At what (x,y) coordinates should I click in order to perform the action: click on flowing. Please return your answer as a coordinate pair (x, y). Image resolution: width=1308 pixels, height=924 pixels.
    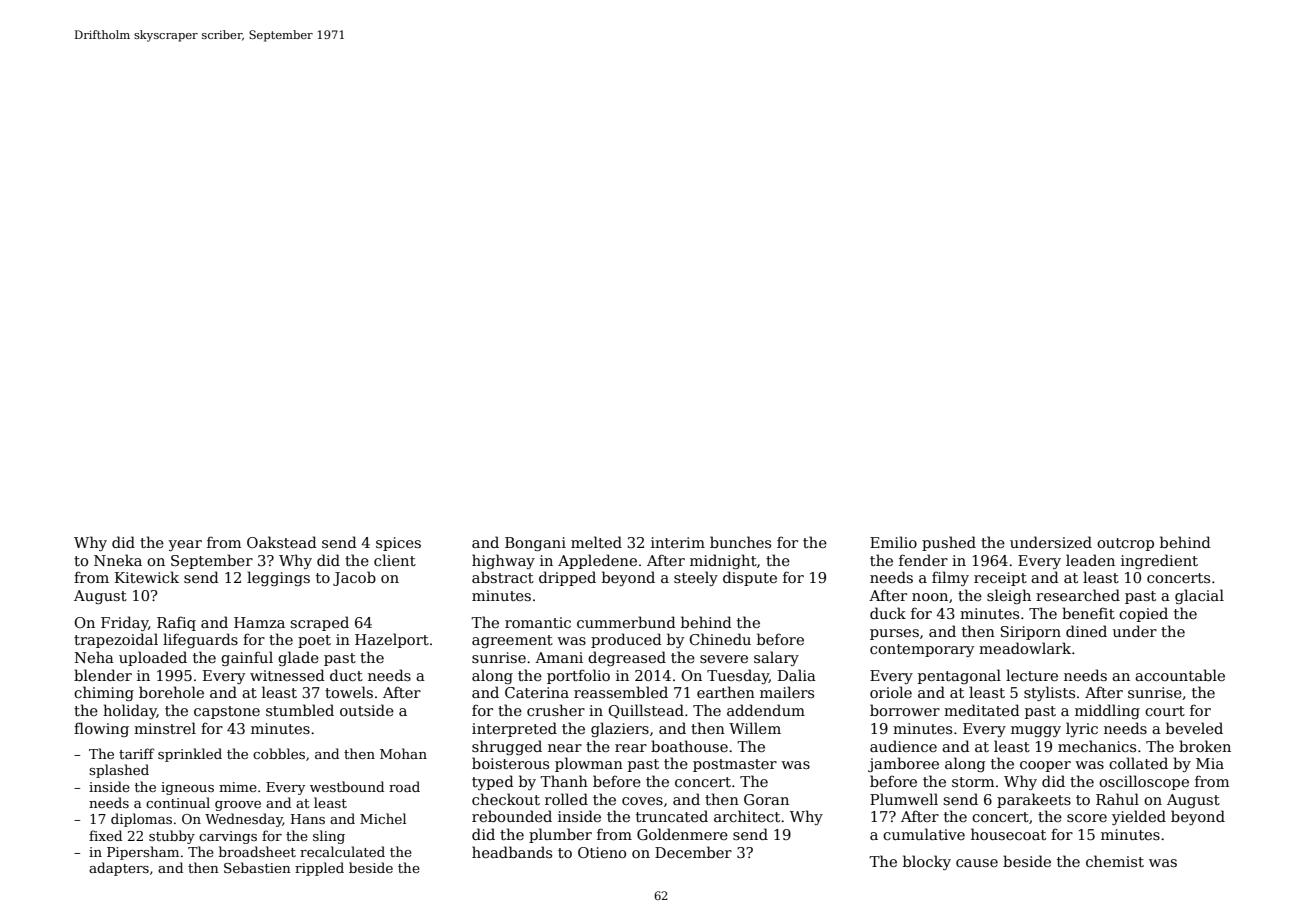
    Looking at the image, I should click on (101, 729).
